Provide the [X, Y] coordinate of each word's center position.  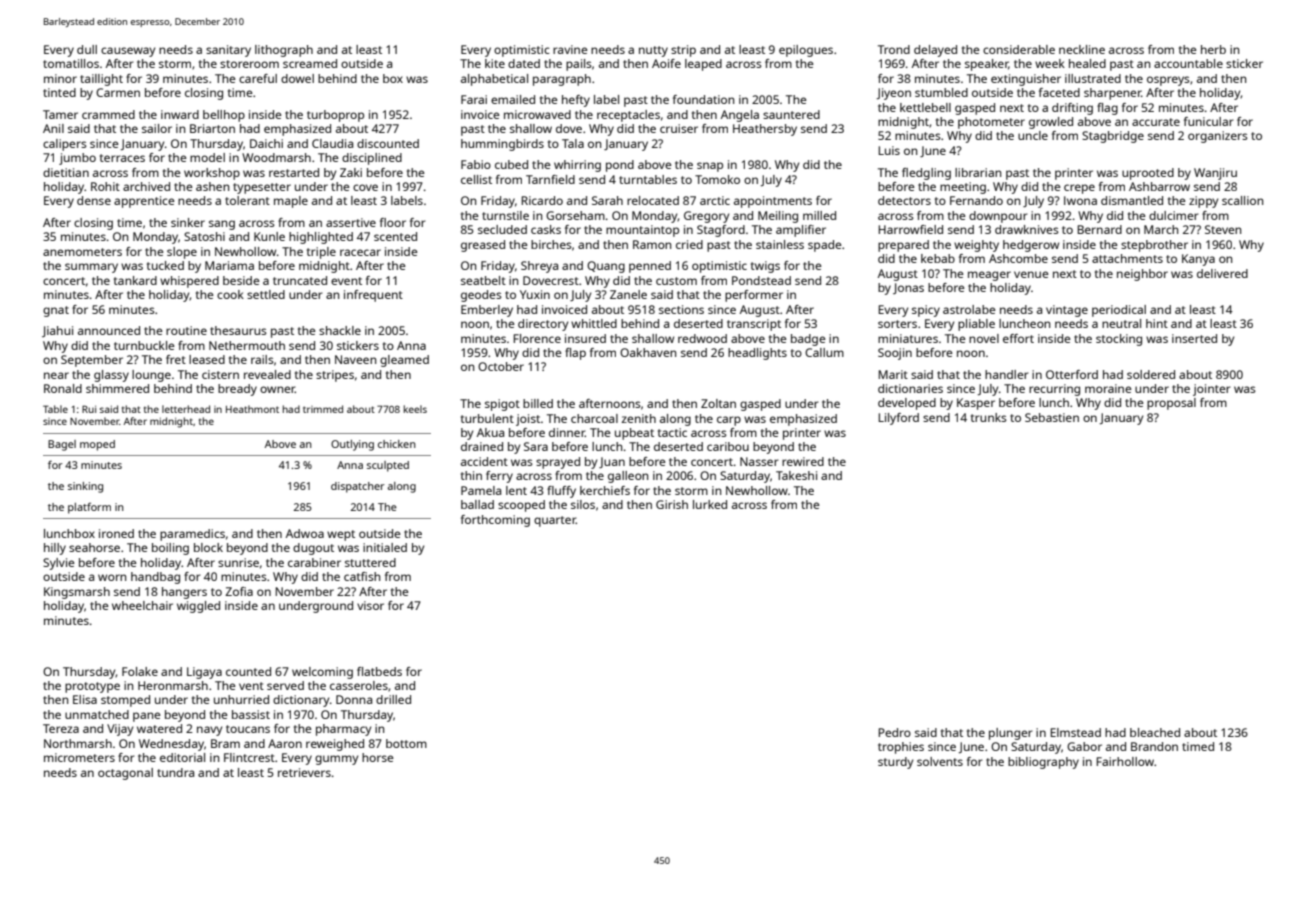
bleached [1155, 732]
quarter [555, 521]
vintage [1067, 311]
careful [258, 78]
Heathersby [765, 130]
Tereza [61, 728]
